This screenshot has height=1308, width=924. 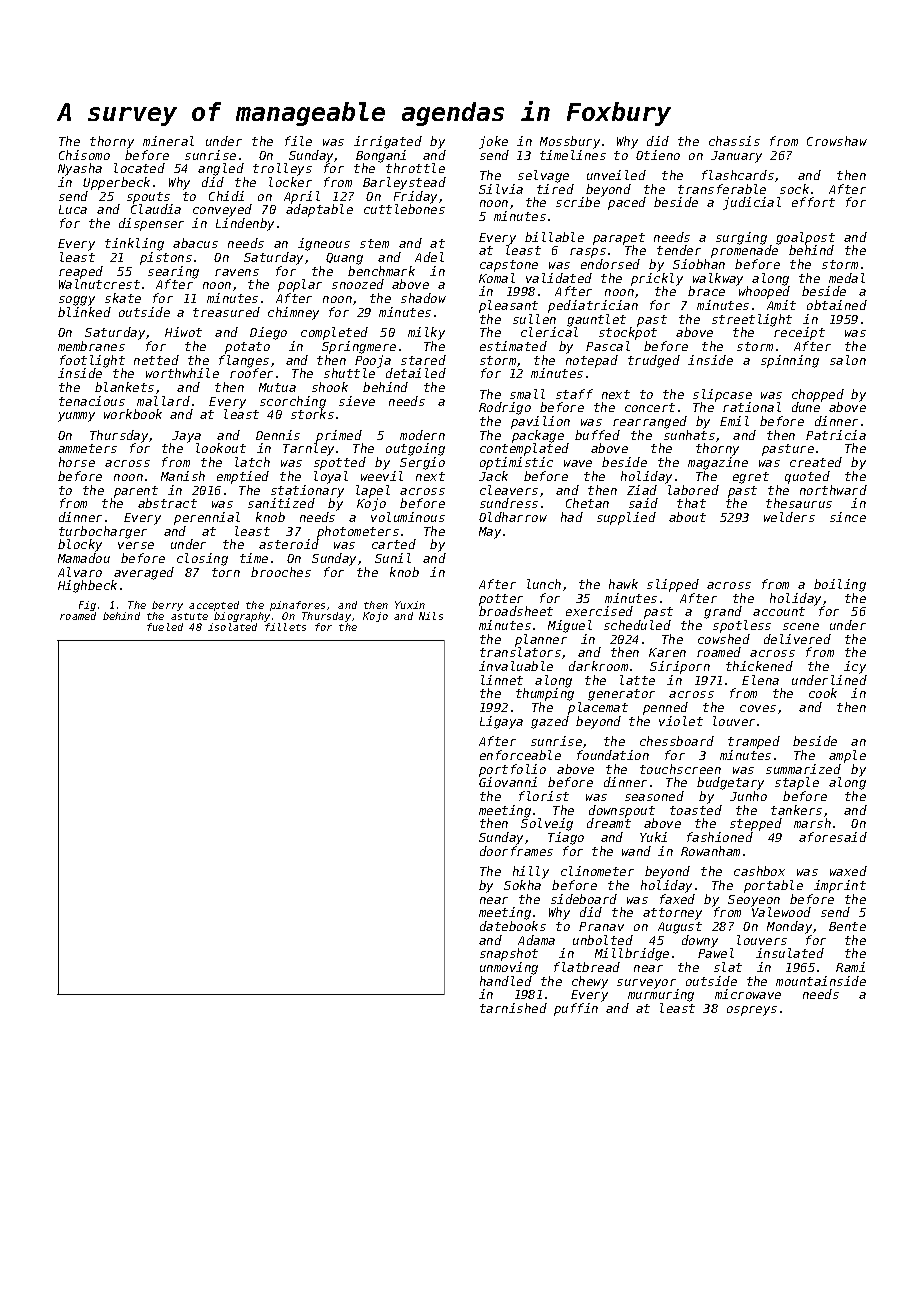 I want to click on snapshot, so click(x=509, y=954).
